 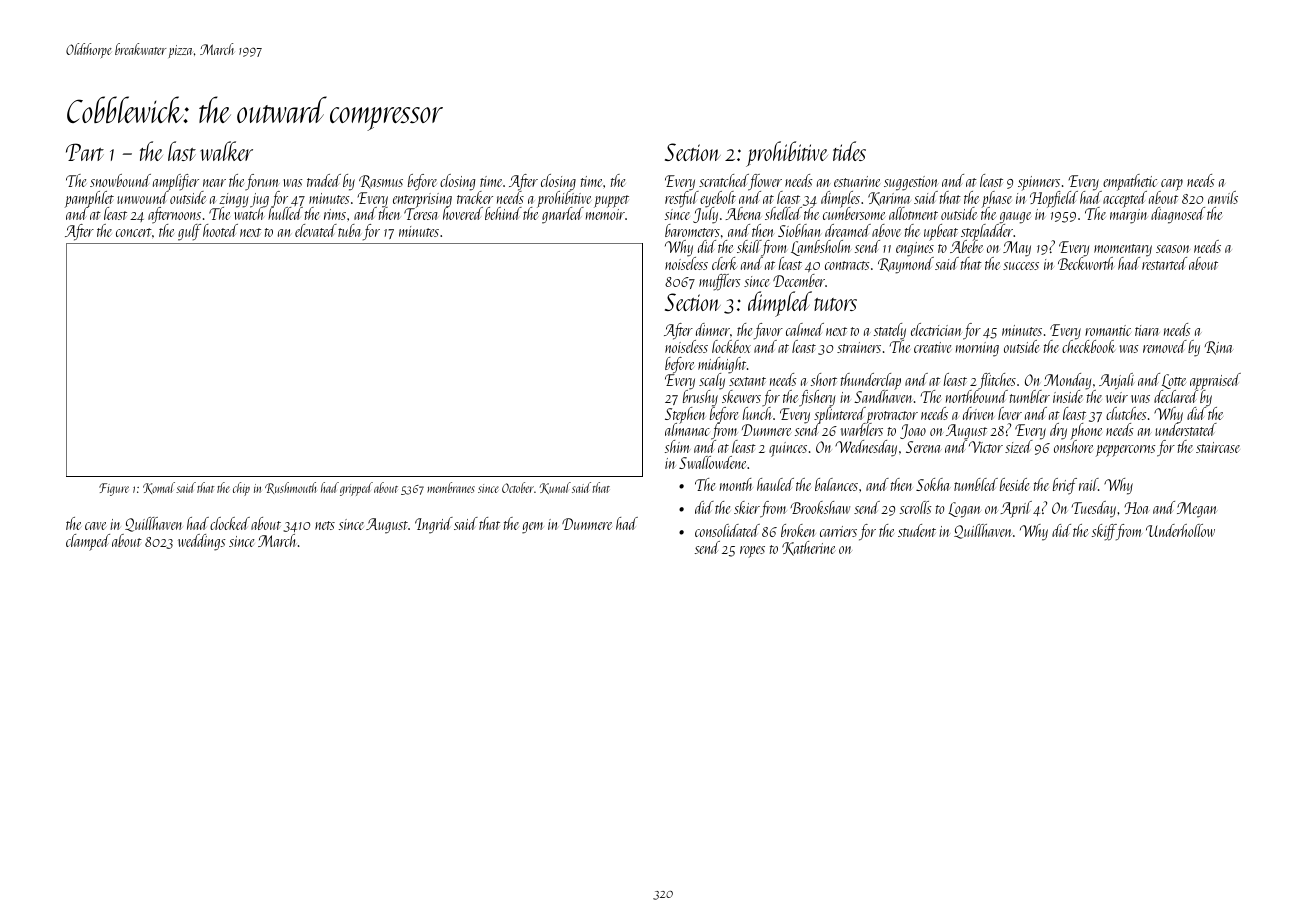 What do you see at coordinates (159, 488) in the screenshot?
I see `Komal` at bounding box center [159, 488].
